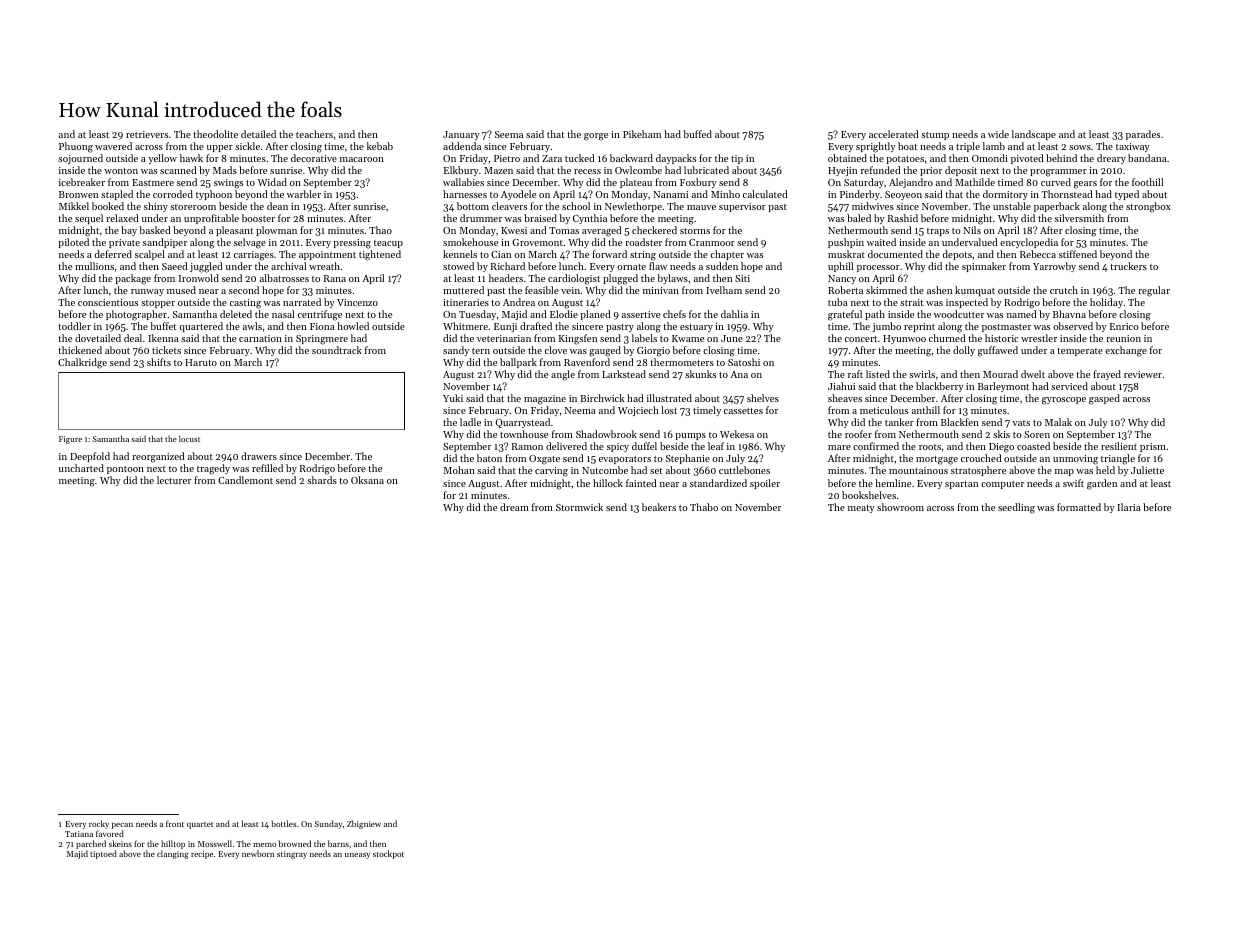  What do you see at coordinates (518, 195) in the document?
I see `Ayodele` at bounding box center [518, 195].
